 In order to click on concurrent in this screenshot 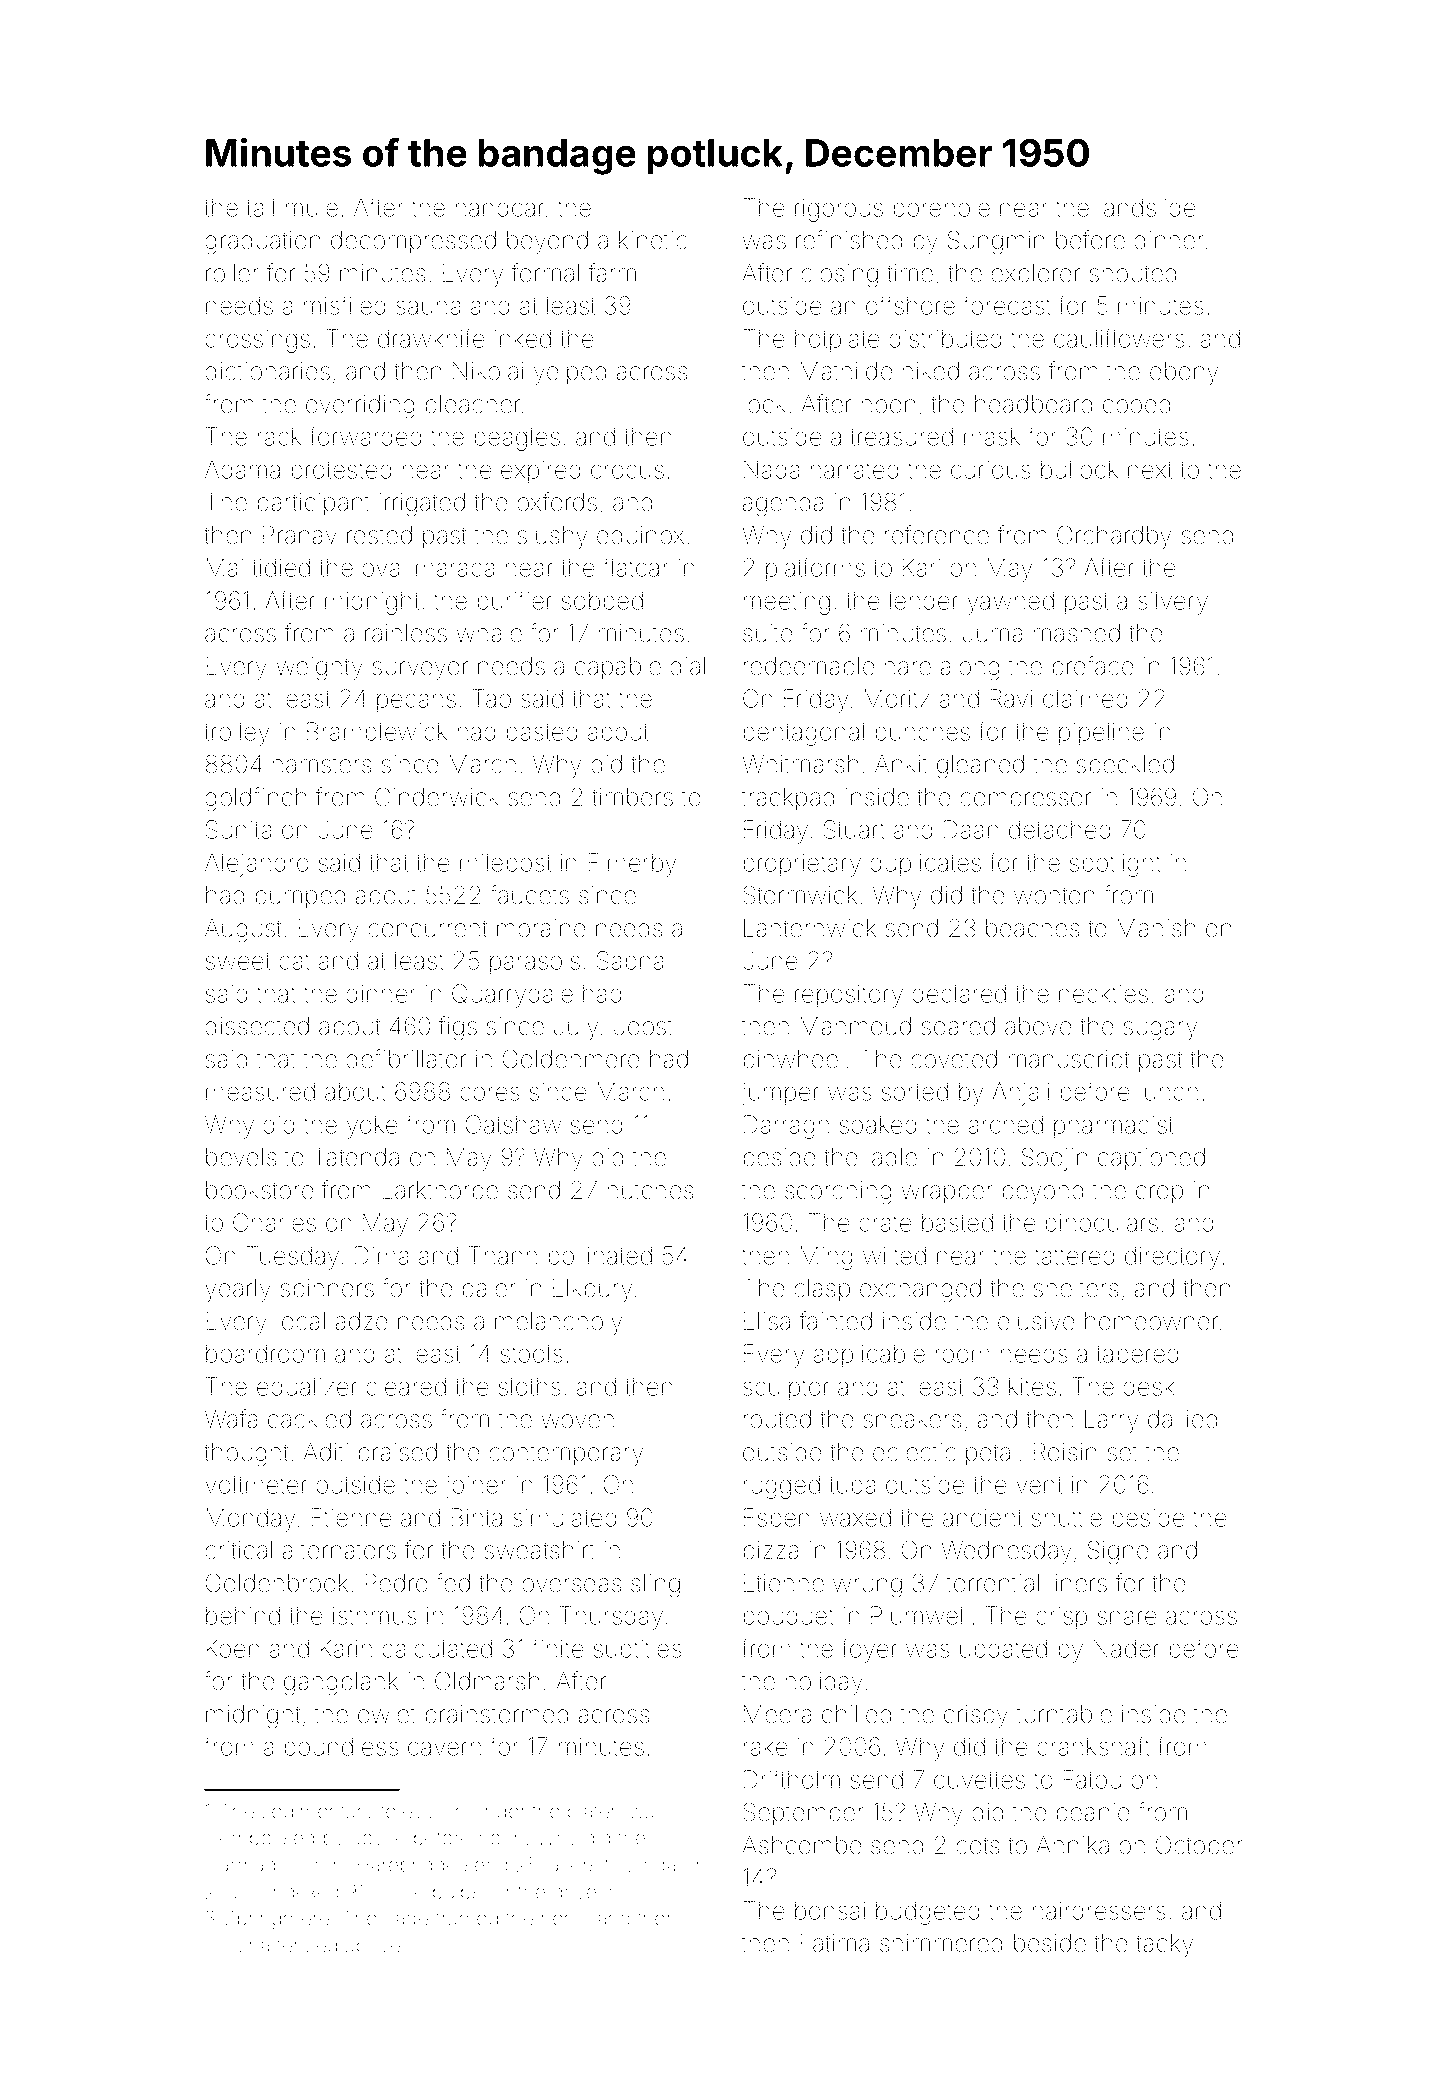, I will do `click(428, 929)`.
